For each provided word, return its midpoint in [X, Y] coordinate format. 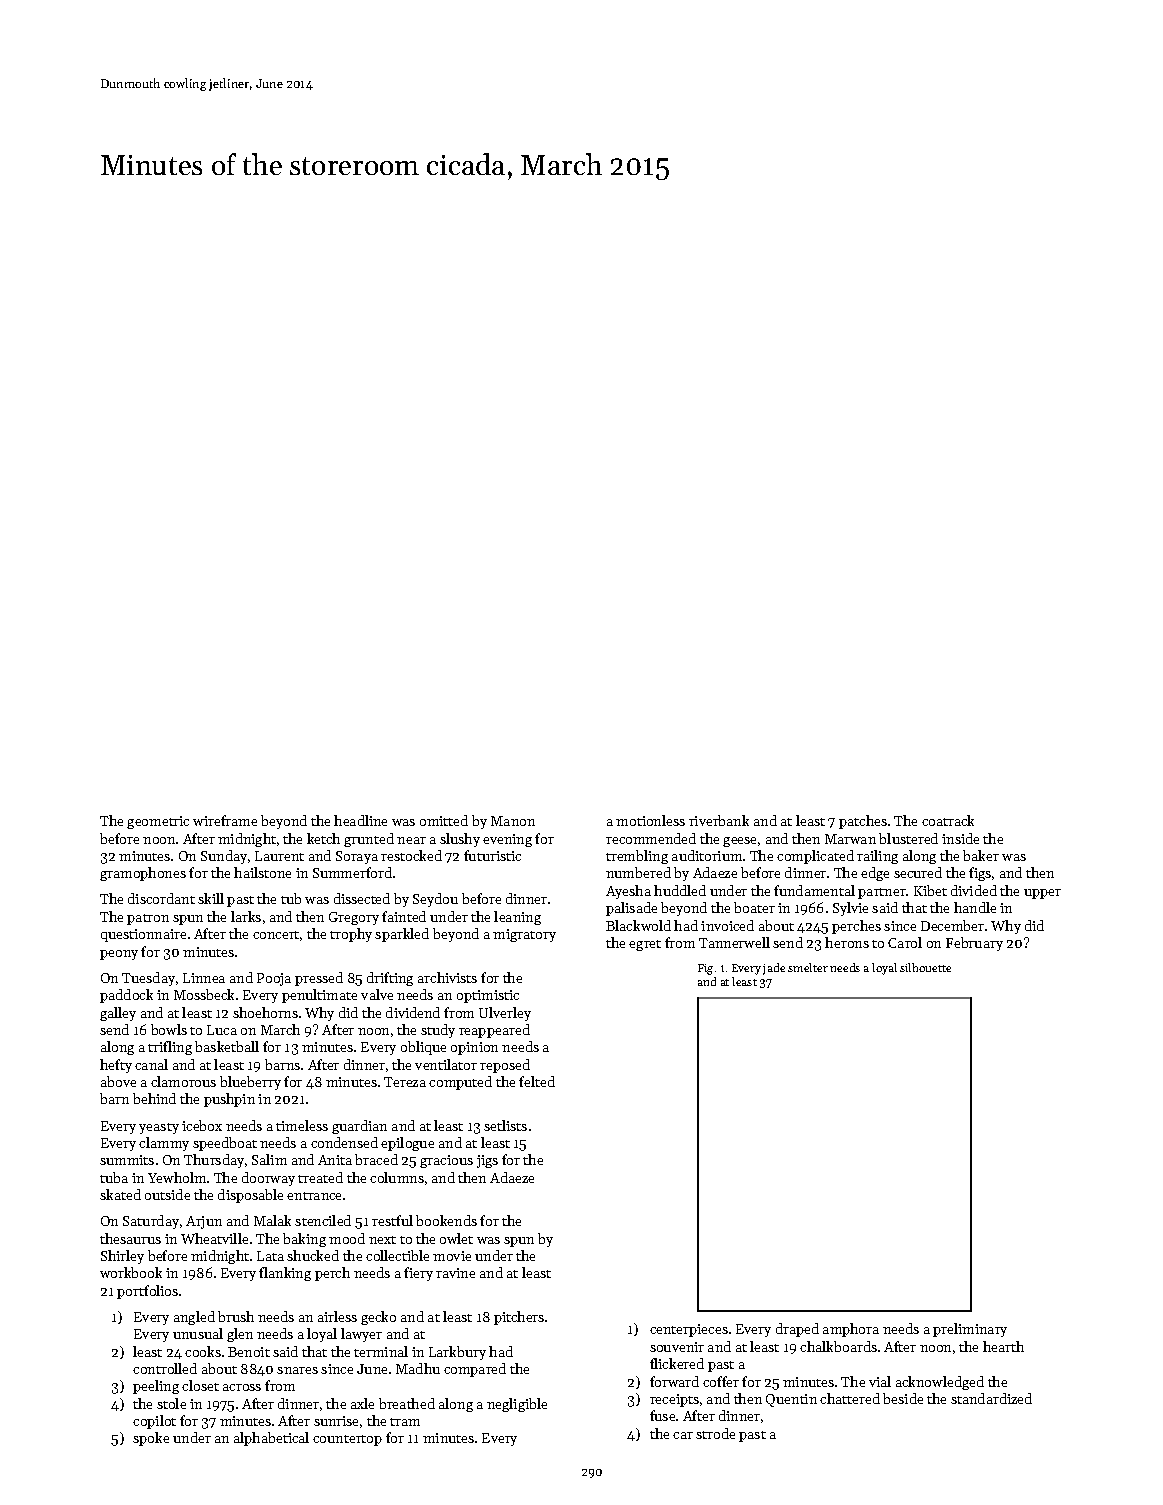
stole [171, 1403]
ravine [455, 1273]
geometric [158, 822]
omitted [444, 820]
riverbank [719, 820]
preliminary [970, 1330]
